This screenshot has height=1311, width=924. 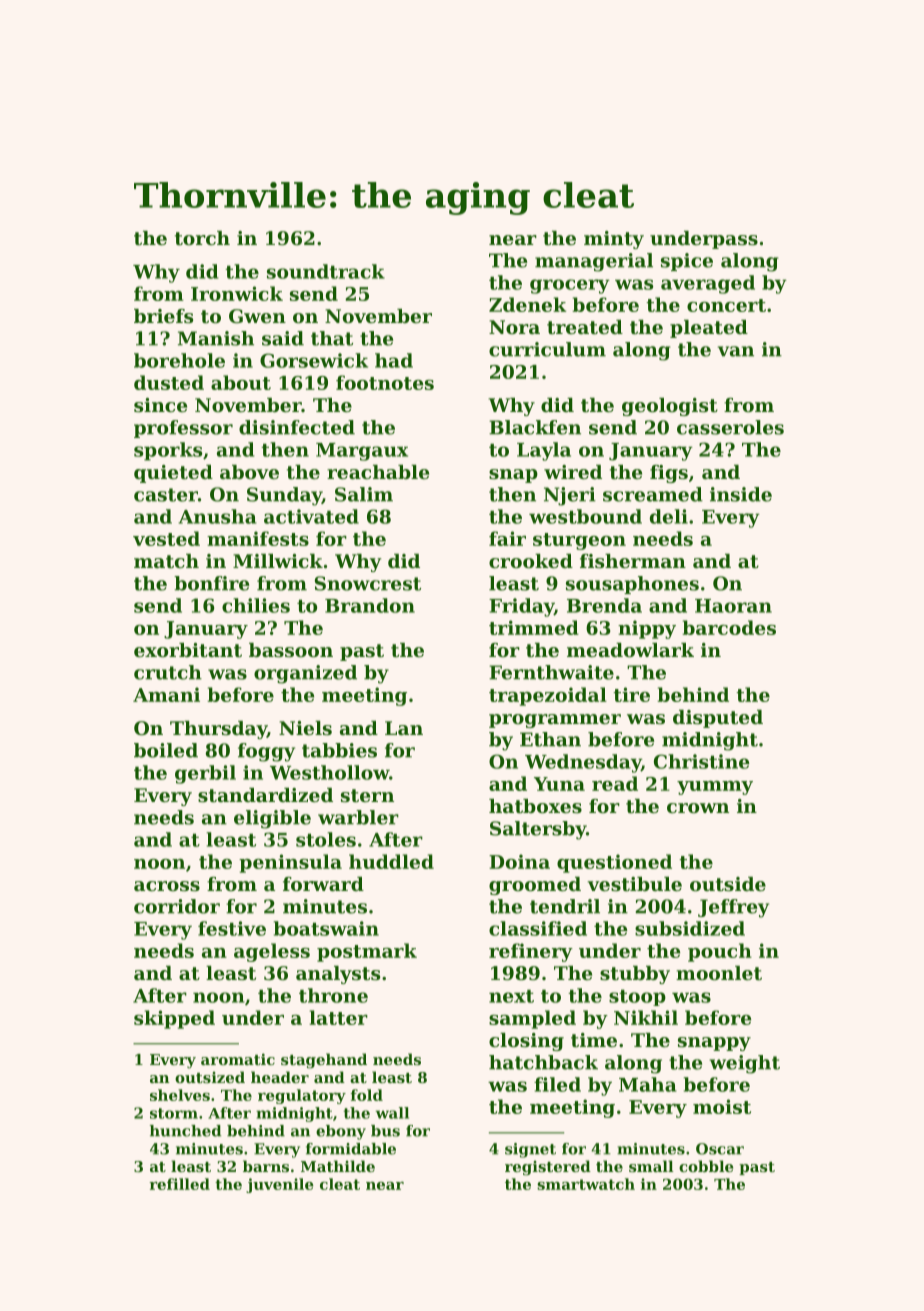 What do you see at coordinates (744, 1064) in the screenshot?
I see `weight` at bounding box center [744, 1064].
